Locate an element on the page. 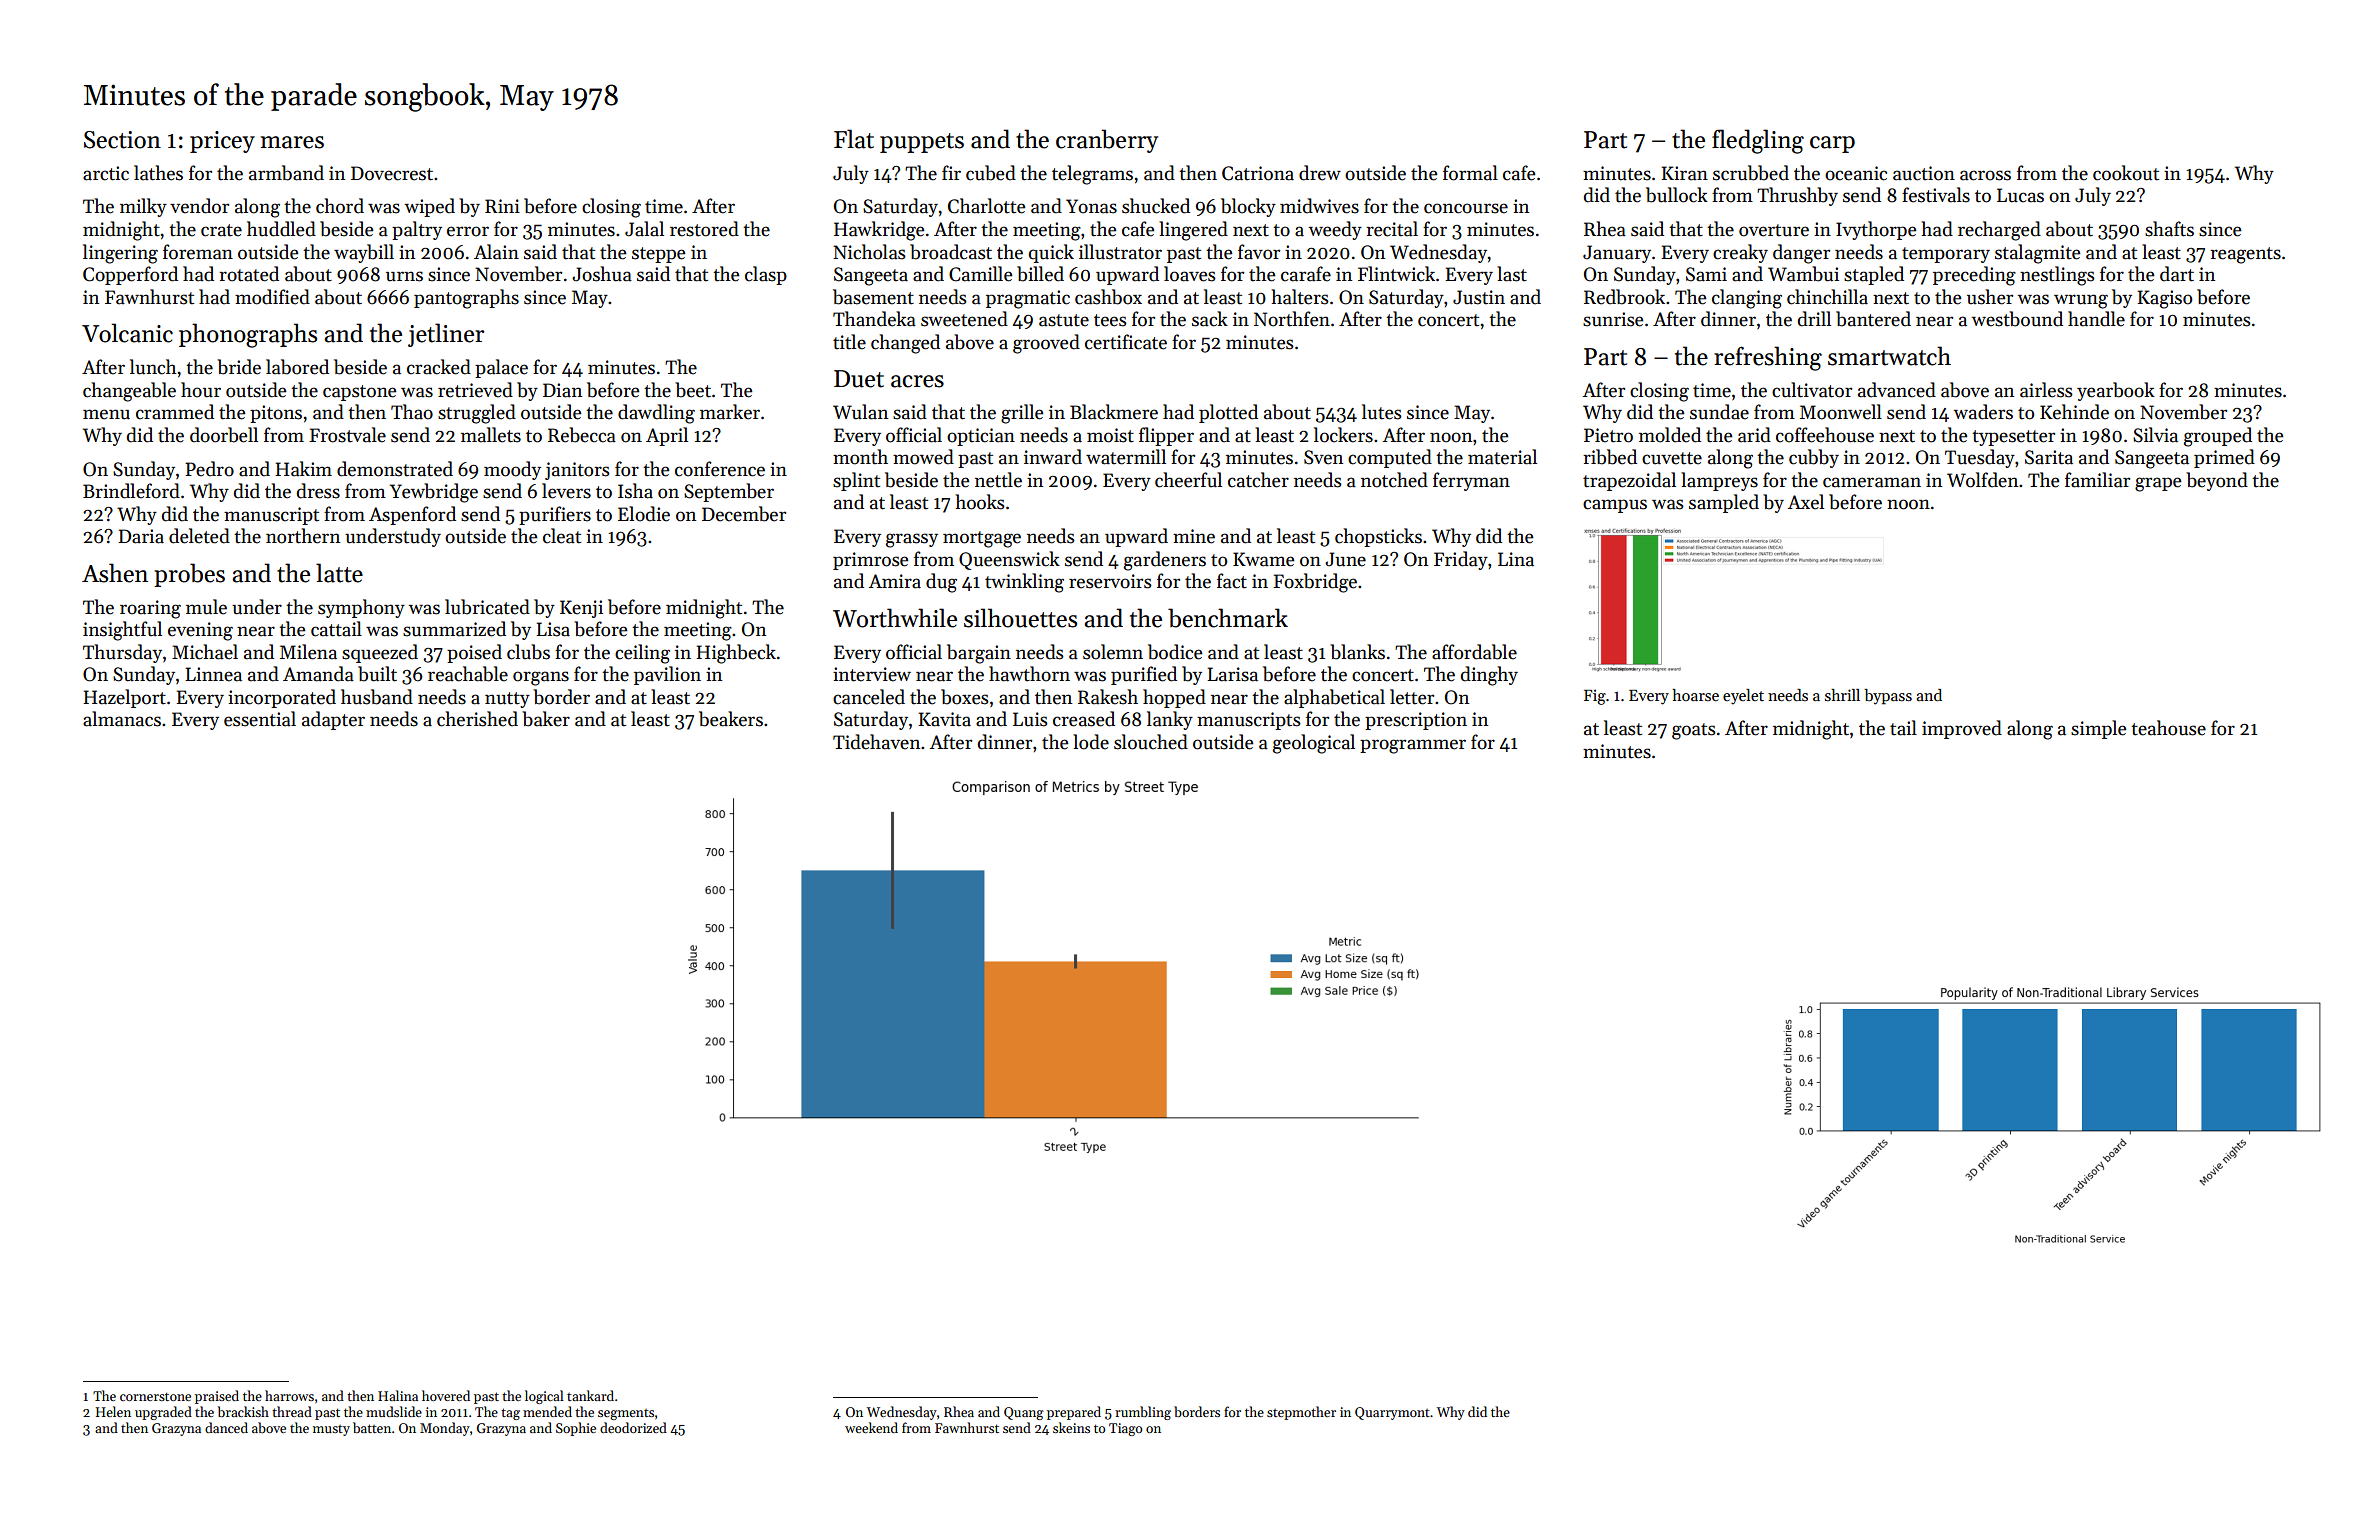 Image resolution: width=2377 pixels, height=1538 pixels. last is located at coordinates (1512, 274).
